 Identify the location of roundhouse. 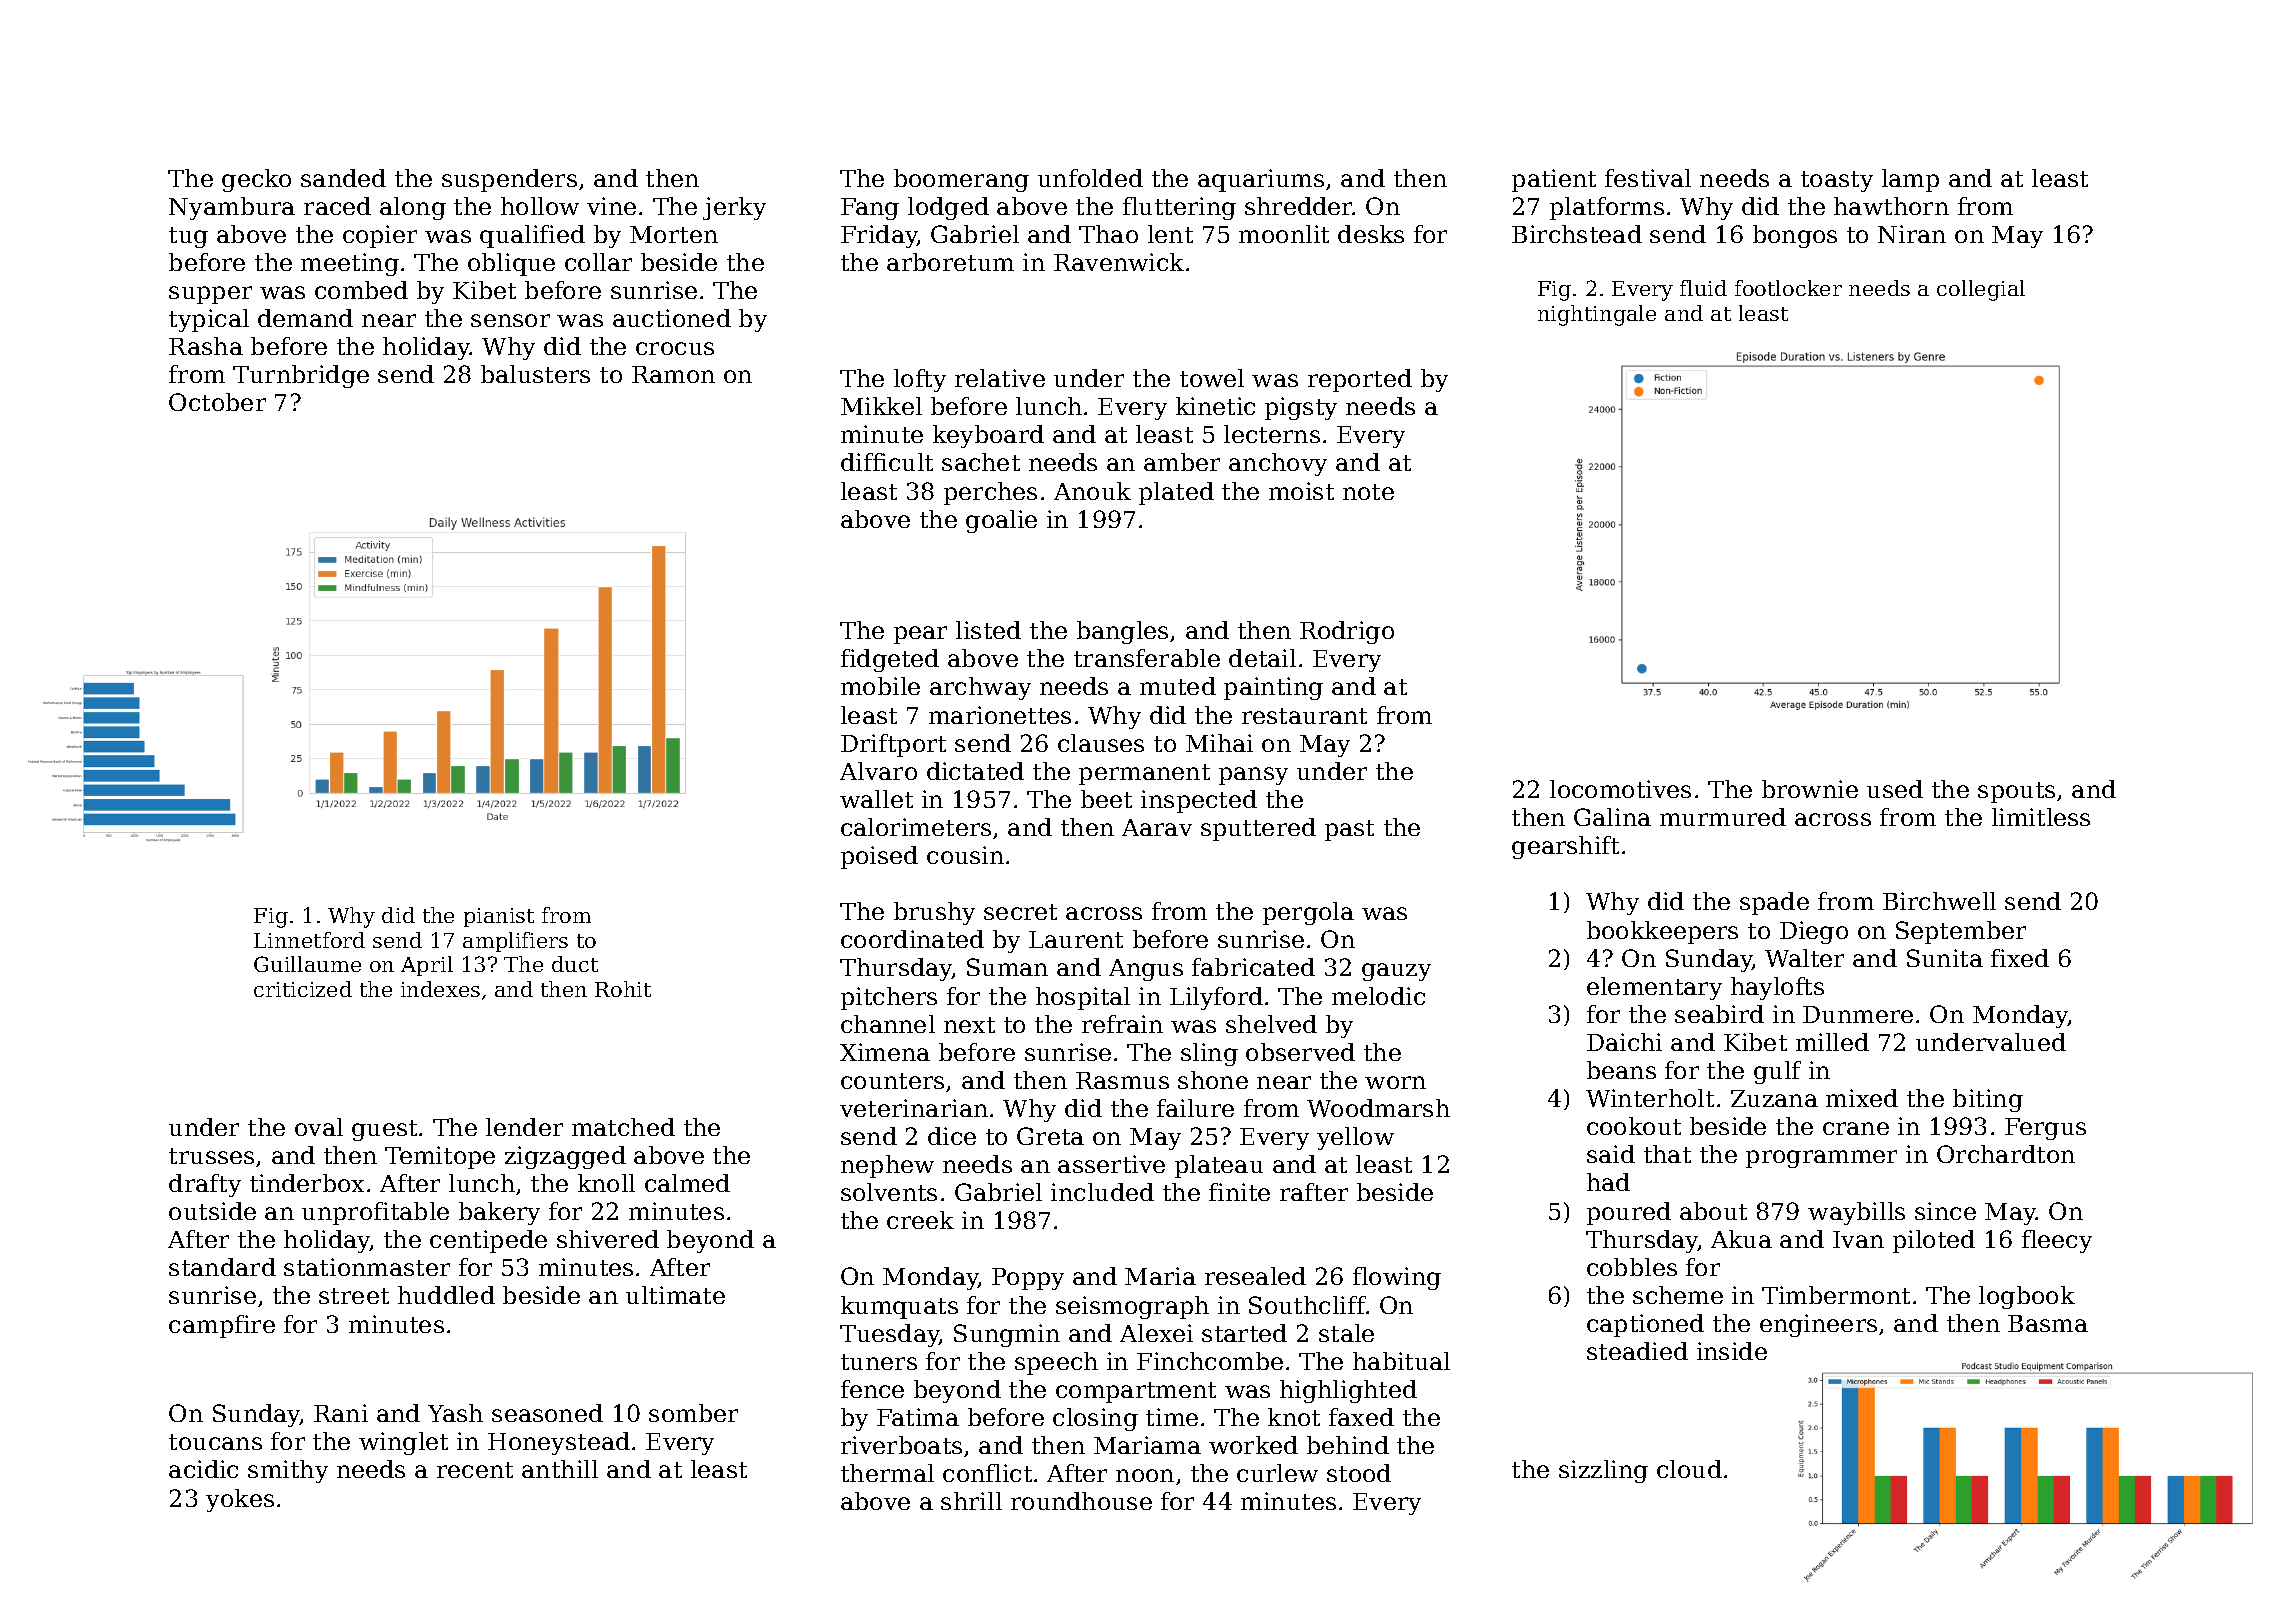
(1081, 1501).
